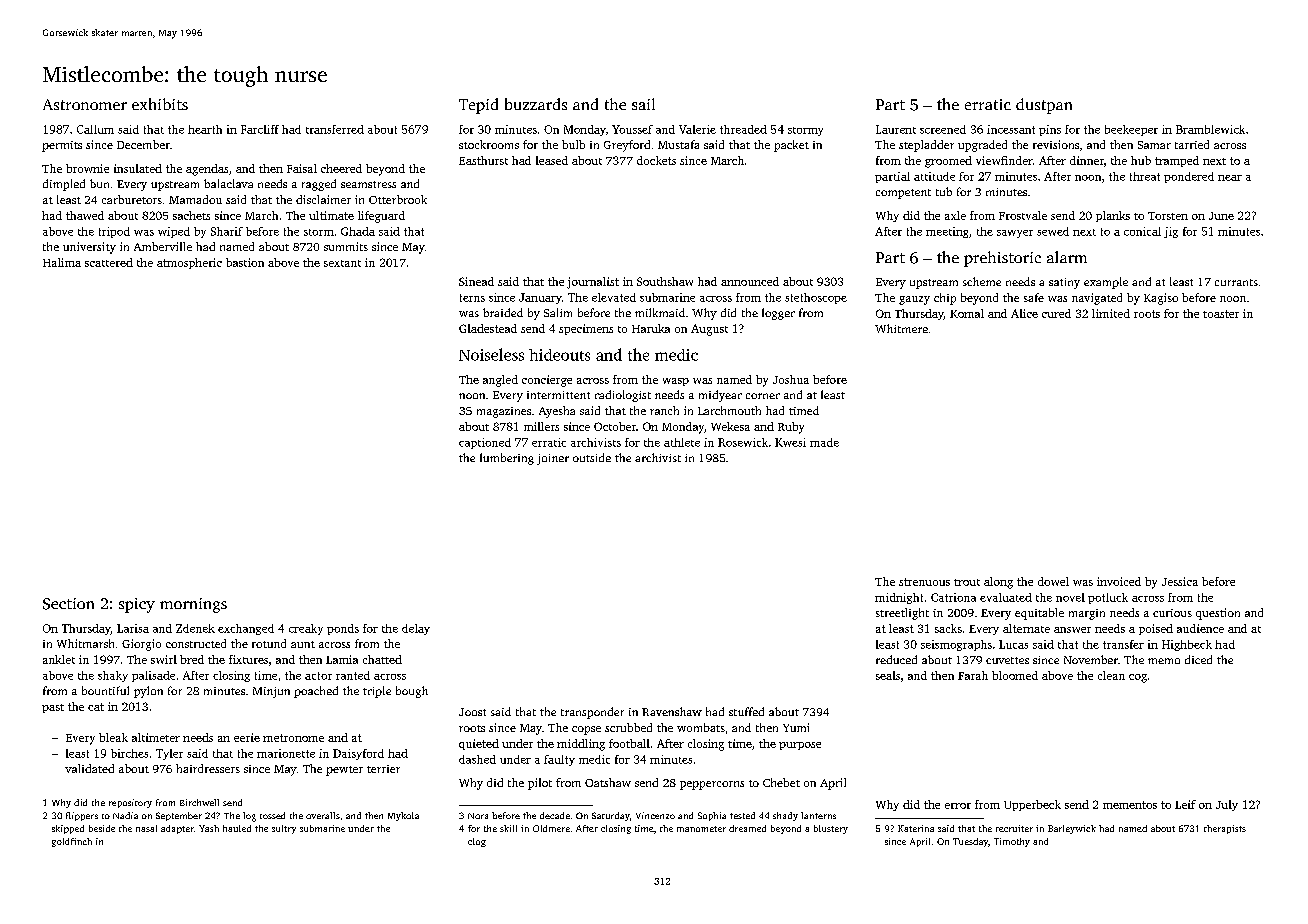  What do you see at coordinates (676, 382) in the screenshot?
I see `wasp` at bounding box center [676, 382].
